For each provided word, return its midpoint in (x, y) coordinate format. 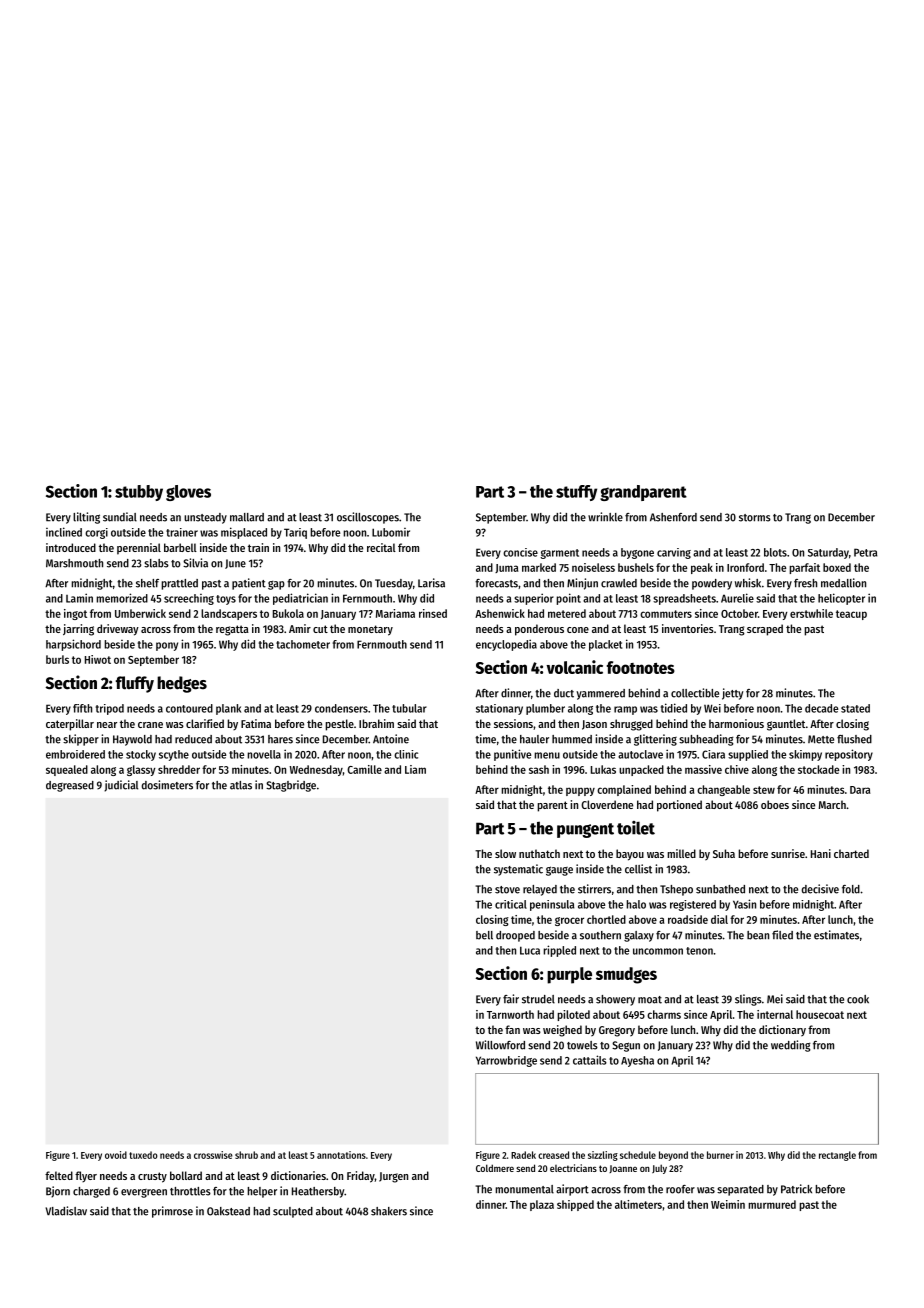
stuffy (576, 493)
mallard (247, 517)
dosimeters (167, 785)
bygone (637, 553)
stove (507, 890)
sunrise (788, 853)
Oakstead (228, 1211)
